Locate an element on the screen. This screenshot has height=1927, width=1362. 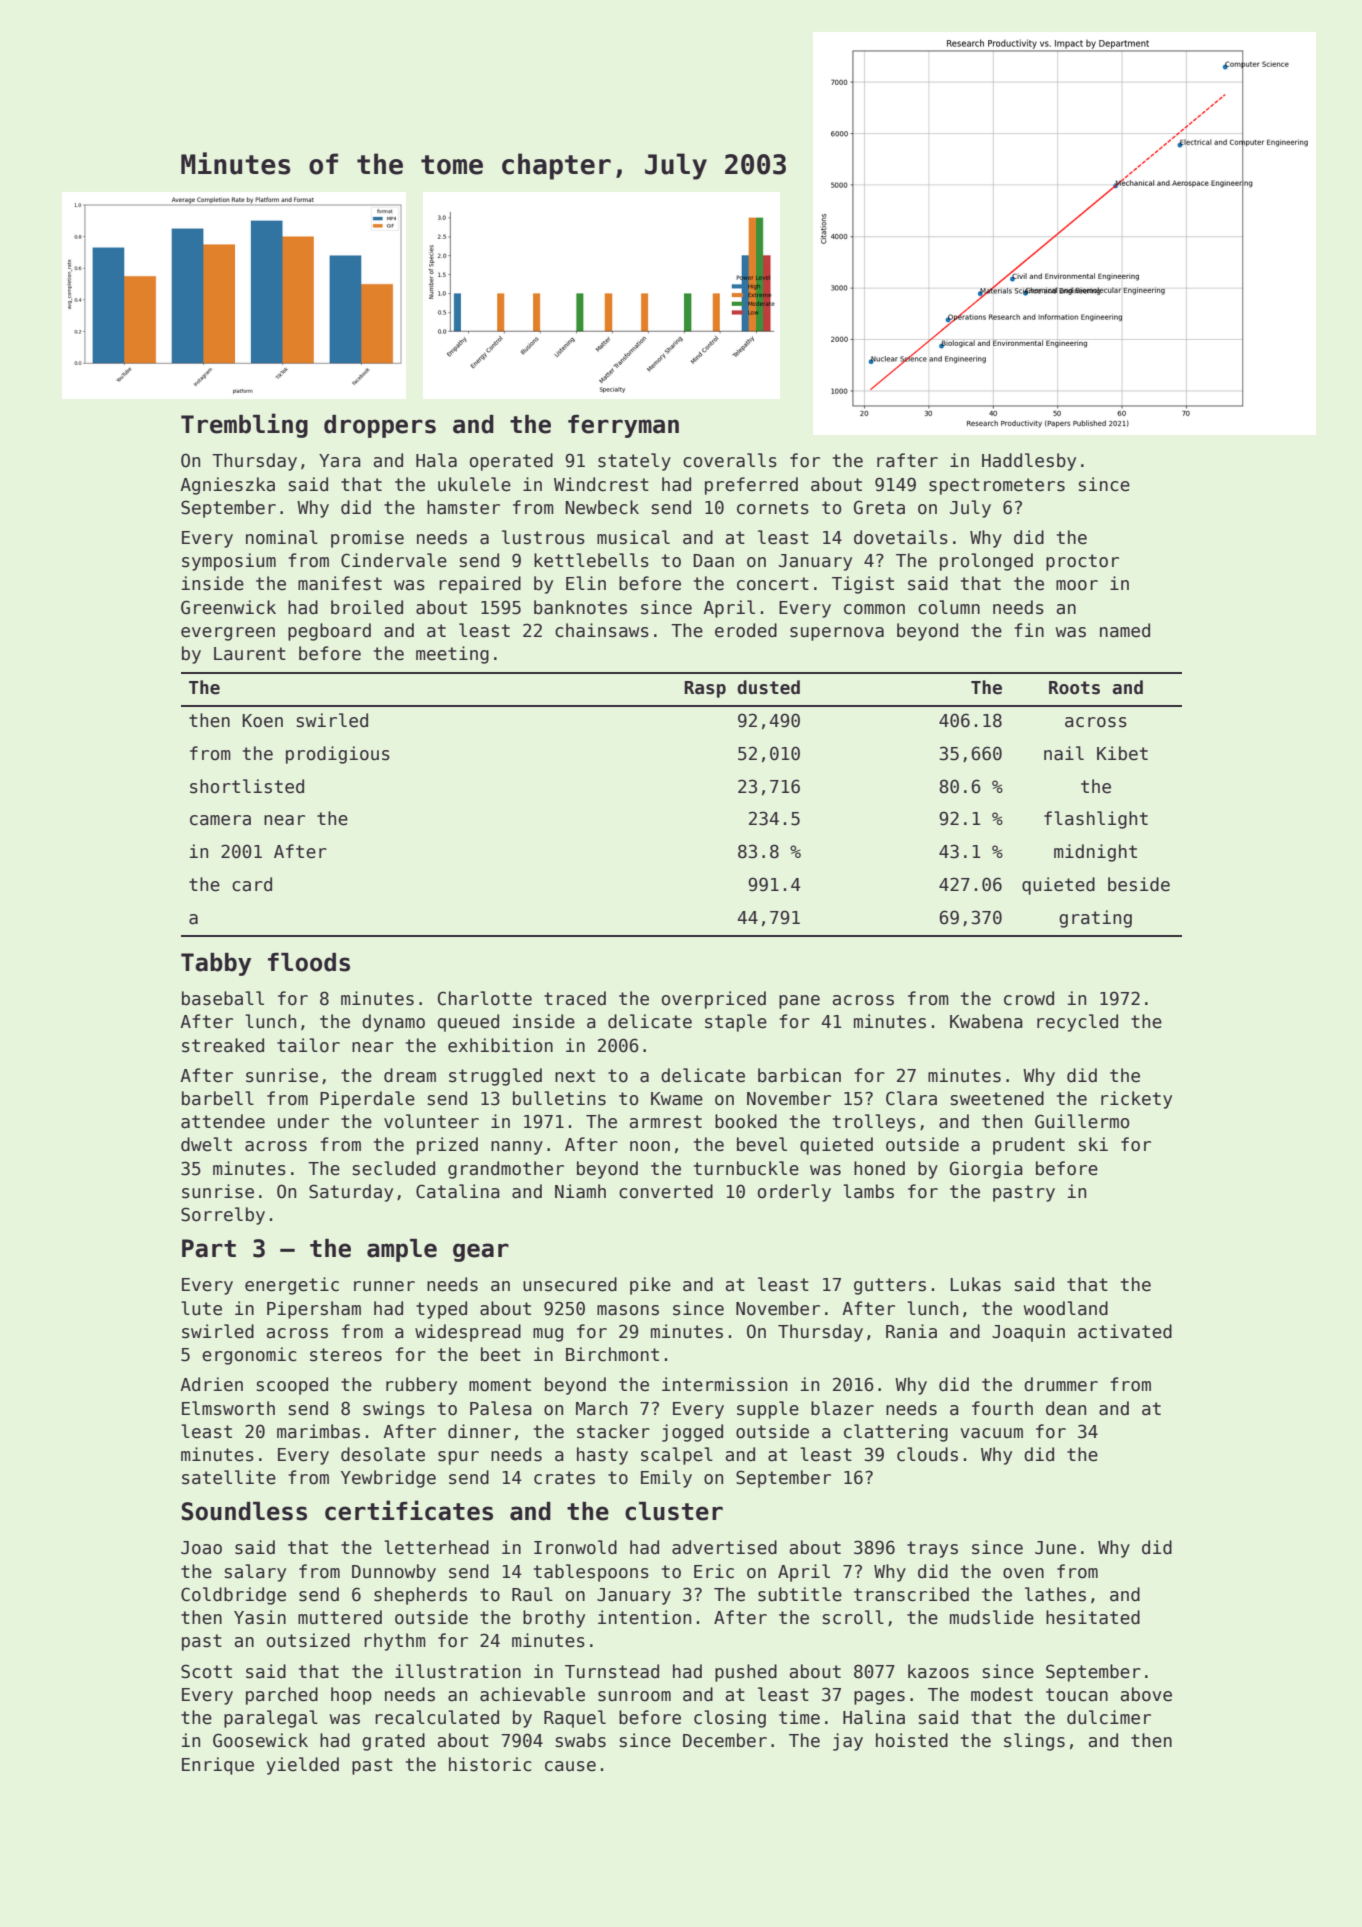
Rasp is located at coordinates (705, 689).
